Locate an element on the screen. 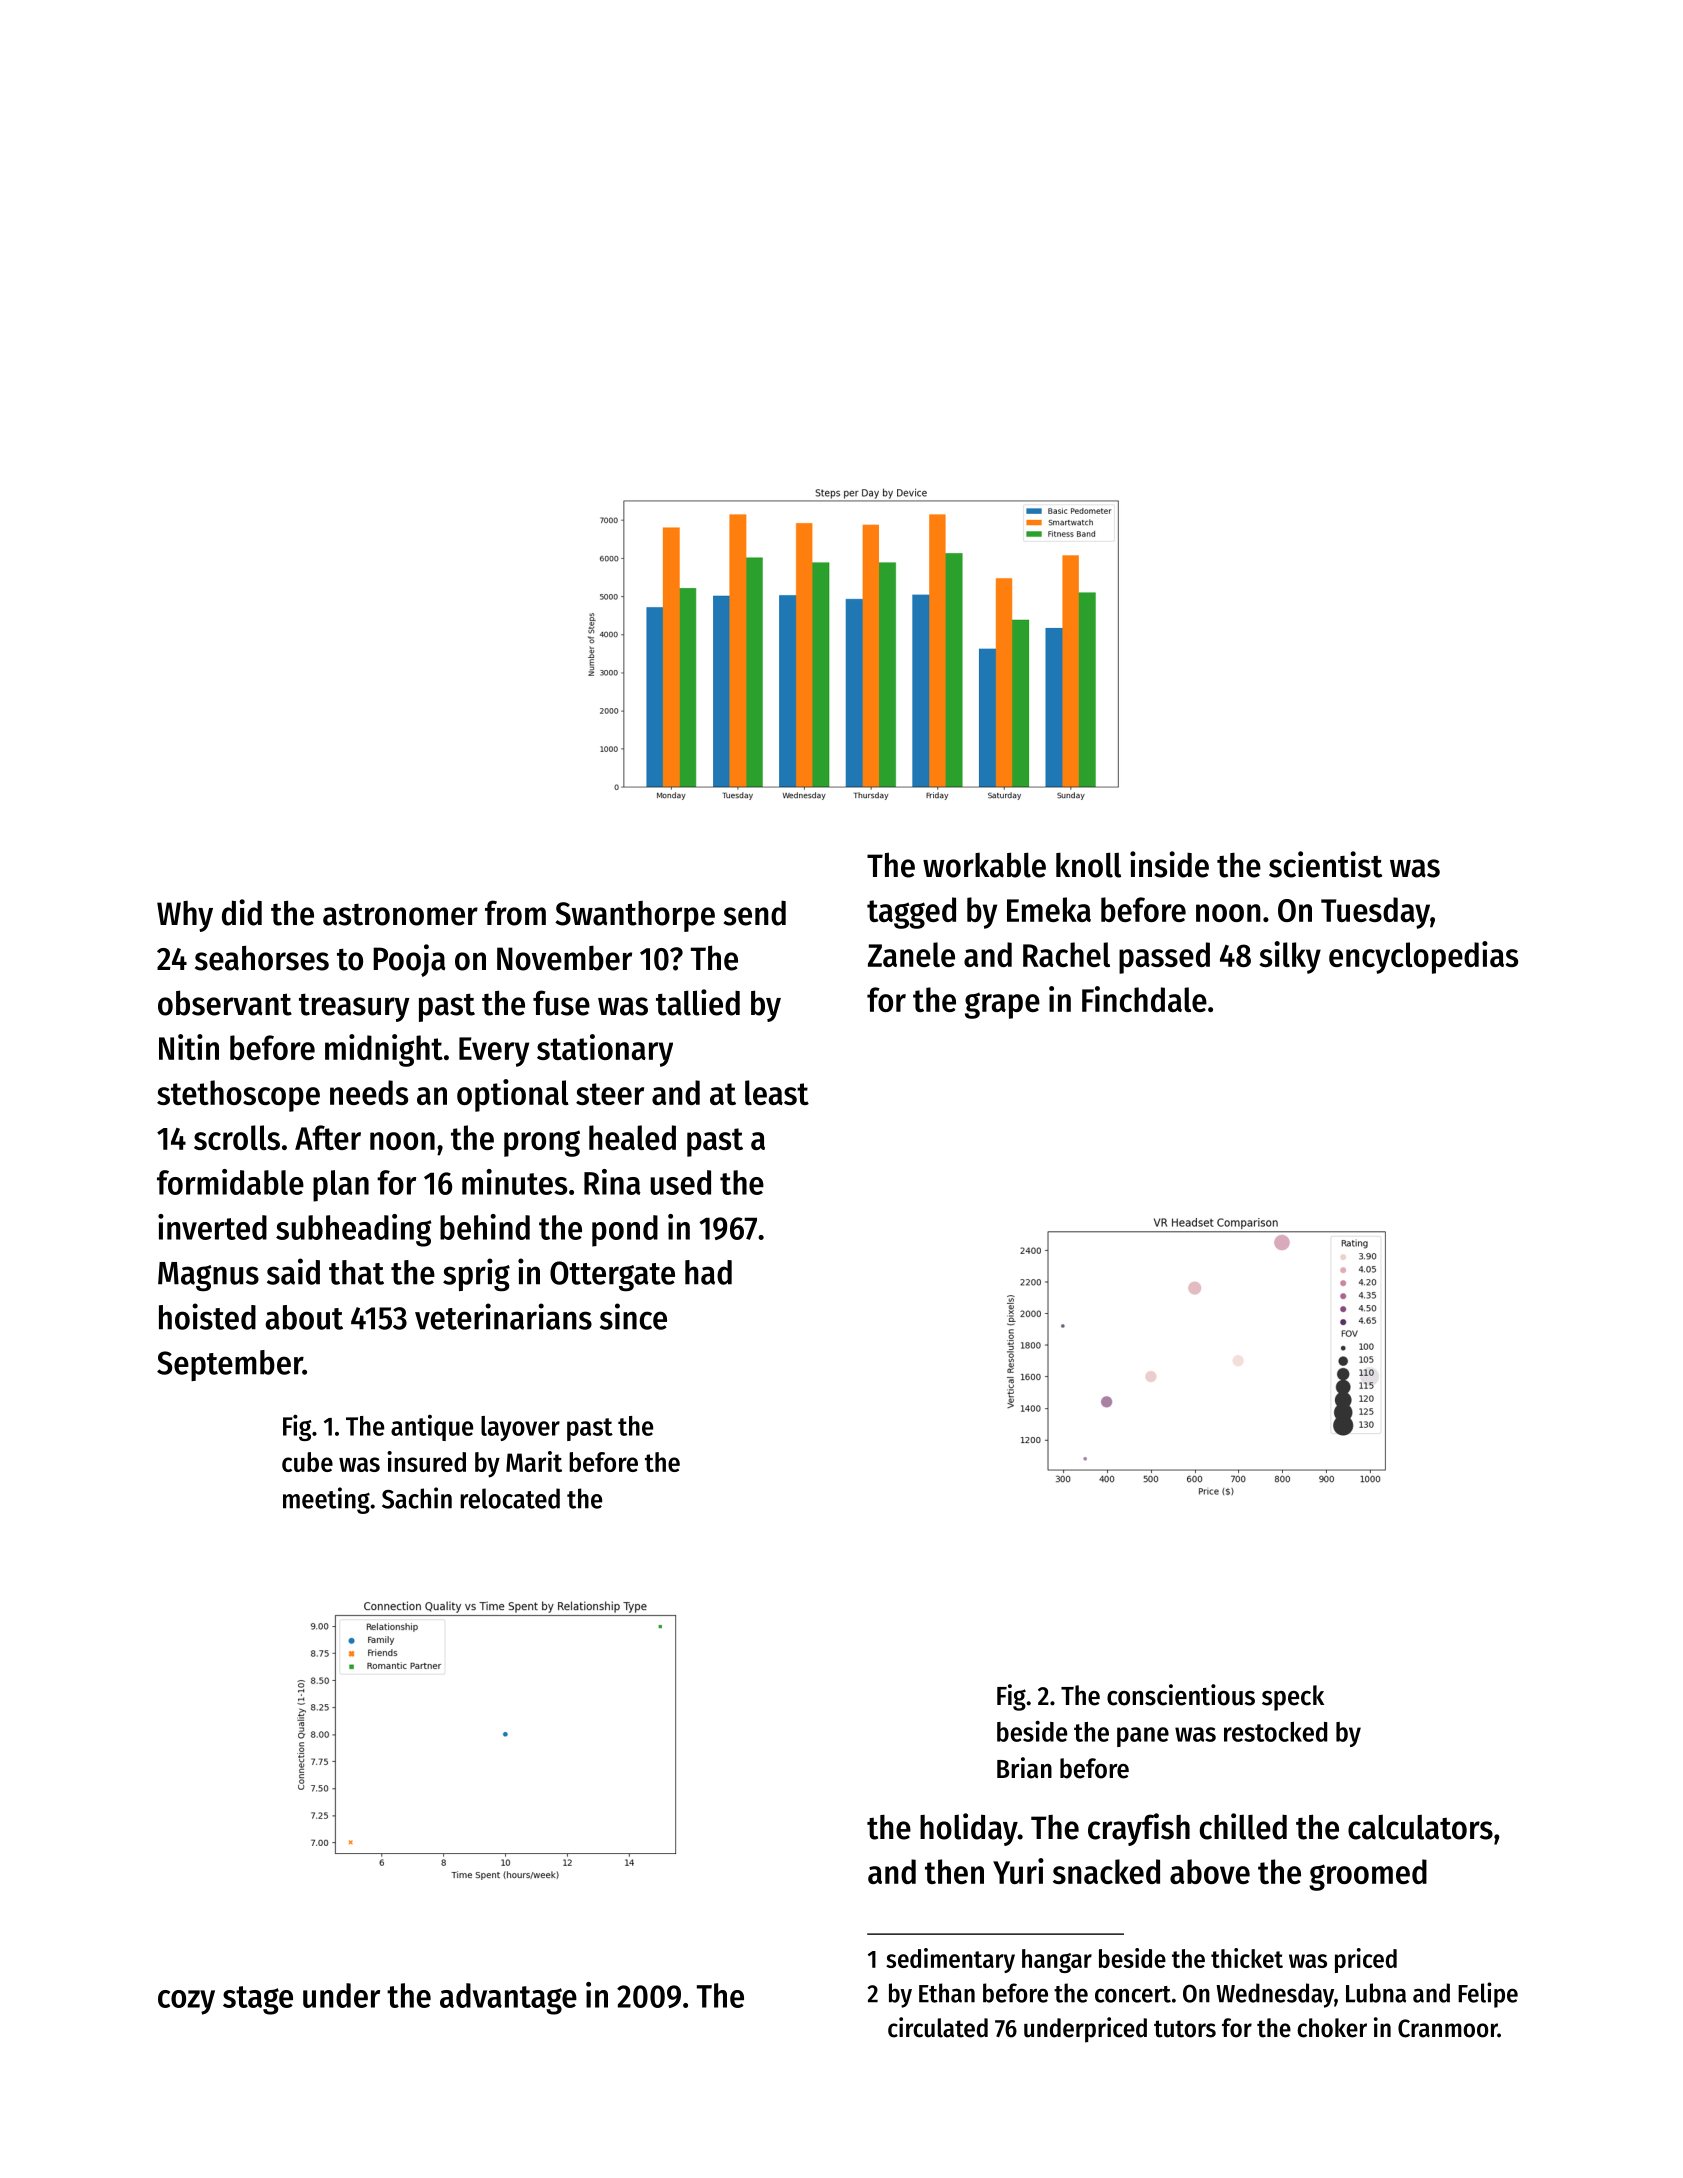 The image size is (1683, 2178). then is located at coordinates (954, 1871).
